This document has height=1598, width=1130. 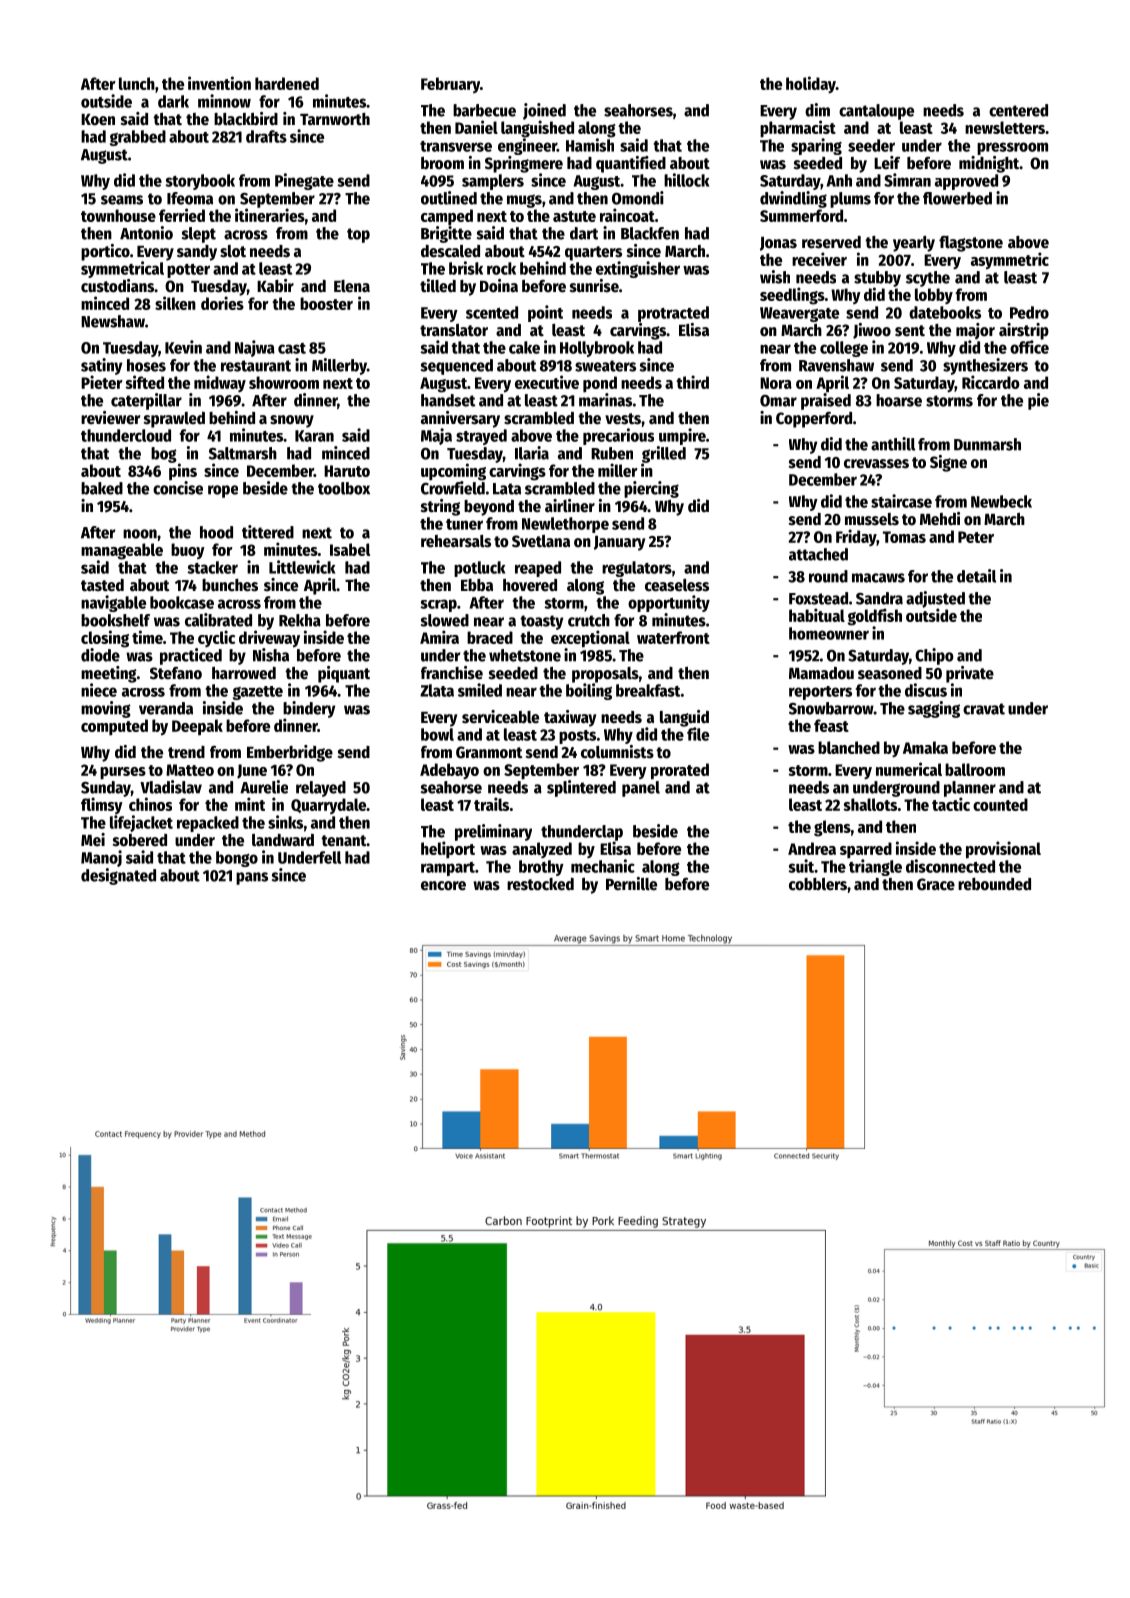 What do you see at coordinates (256, 366) in the document?
I see `restaurant` at bounding box center [256, 366].
